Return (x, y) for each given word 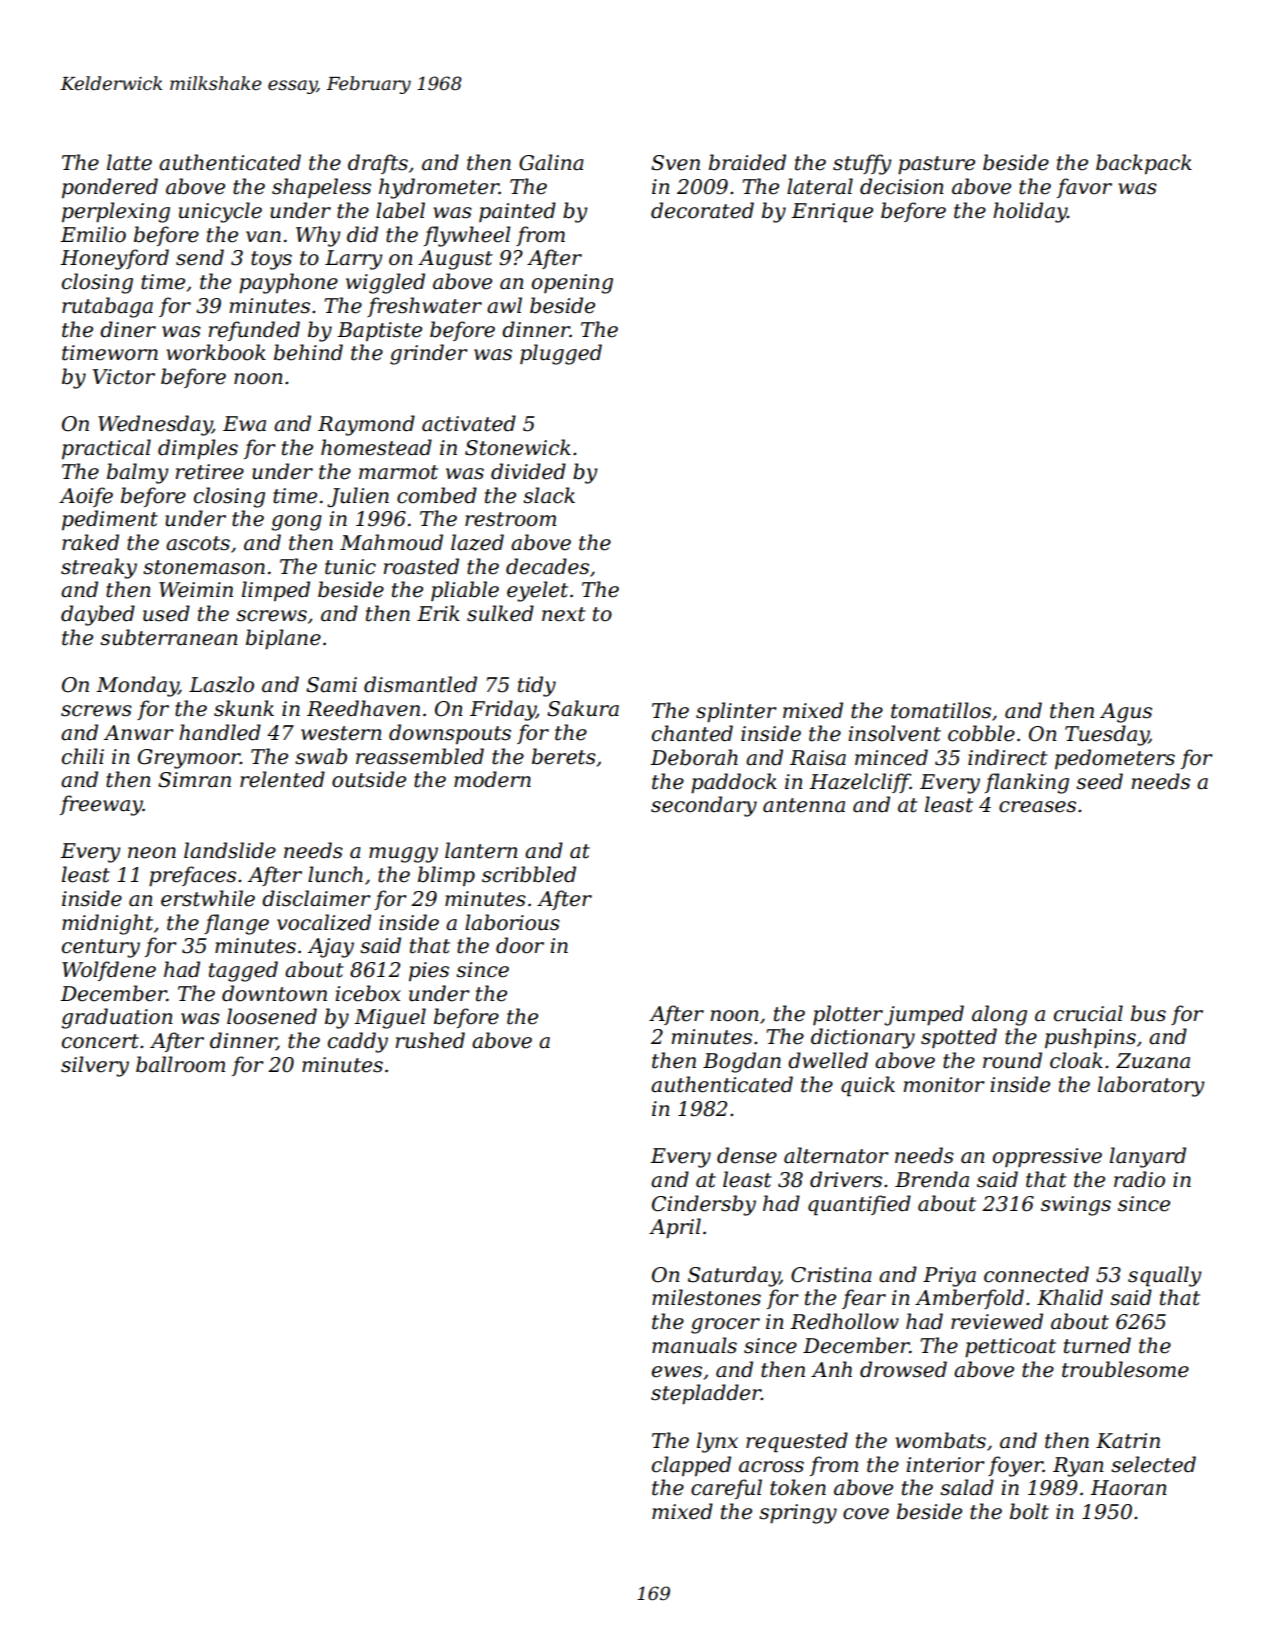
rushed (430, 1040)
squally (1164, 1276)
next (564, 614)
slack (549, 495)
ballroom (180, 1064)
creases (1037, 807)
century (101, 948)
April (675, 1228)
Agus (1126, 713)
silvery (95, 1066)
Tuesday (1107, 735)
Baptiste (379, 331)
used (166, 613)
